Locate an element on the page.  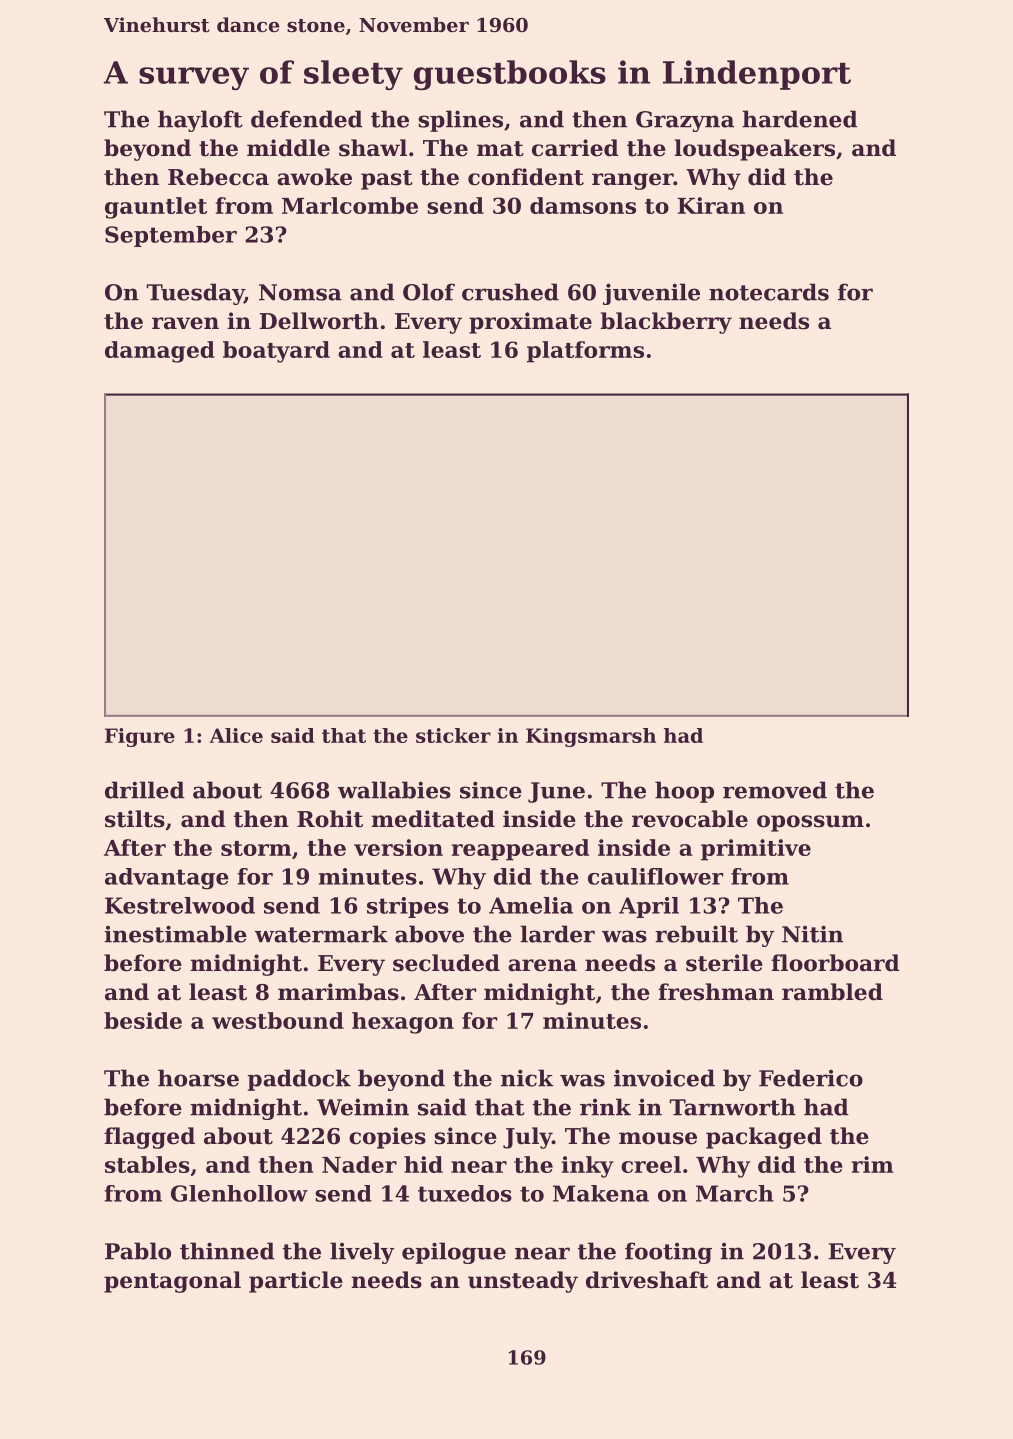
hoop is located at coordinates (684, 792).
